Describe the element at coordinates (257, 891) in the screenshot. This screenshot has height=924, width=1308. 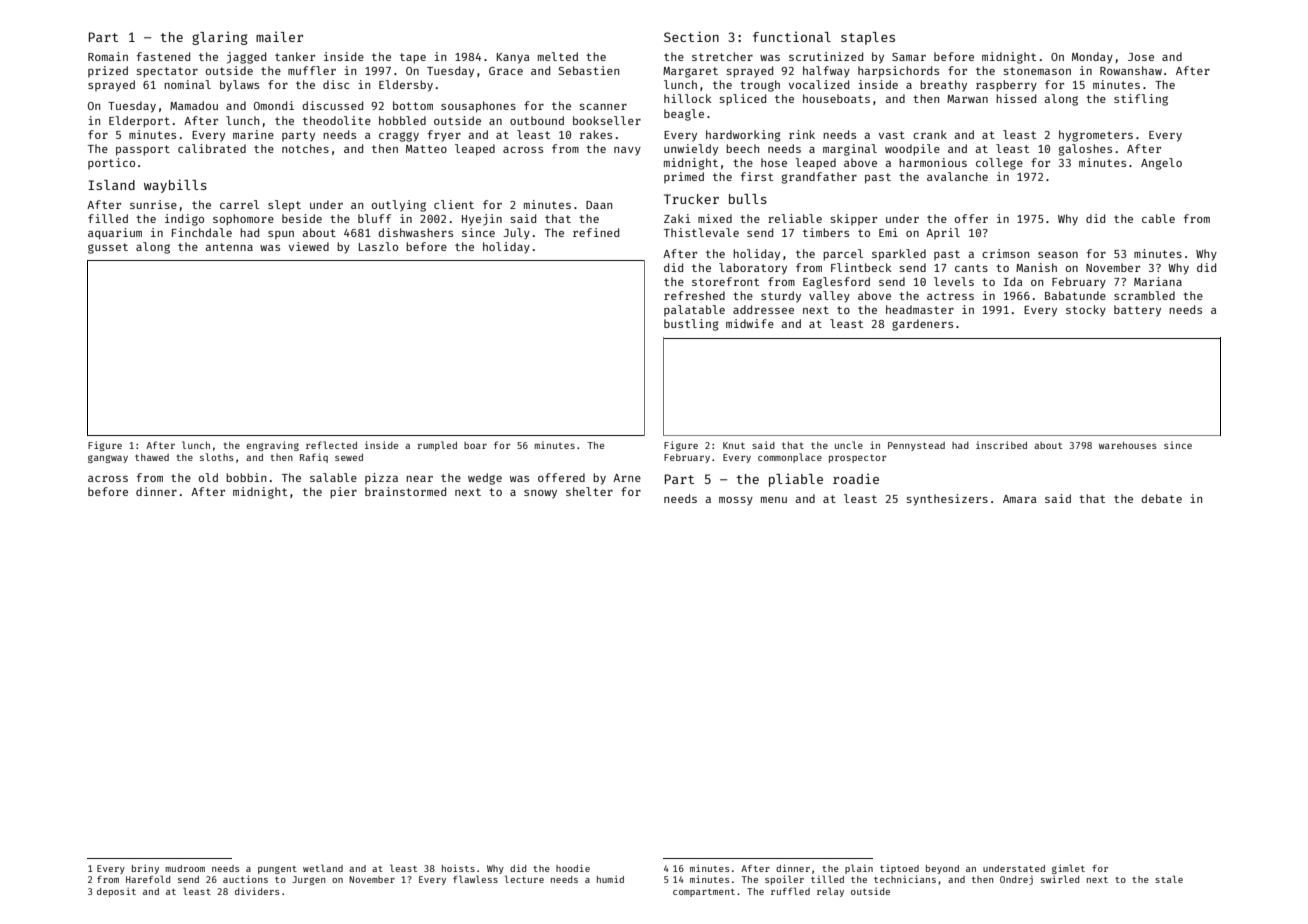
I see `dividers` at that location.
